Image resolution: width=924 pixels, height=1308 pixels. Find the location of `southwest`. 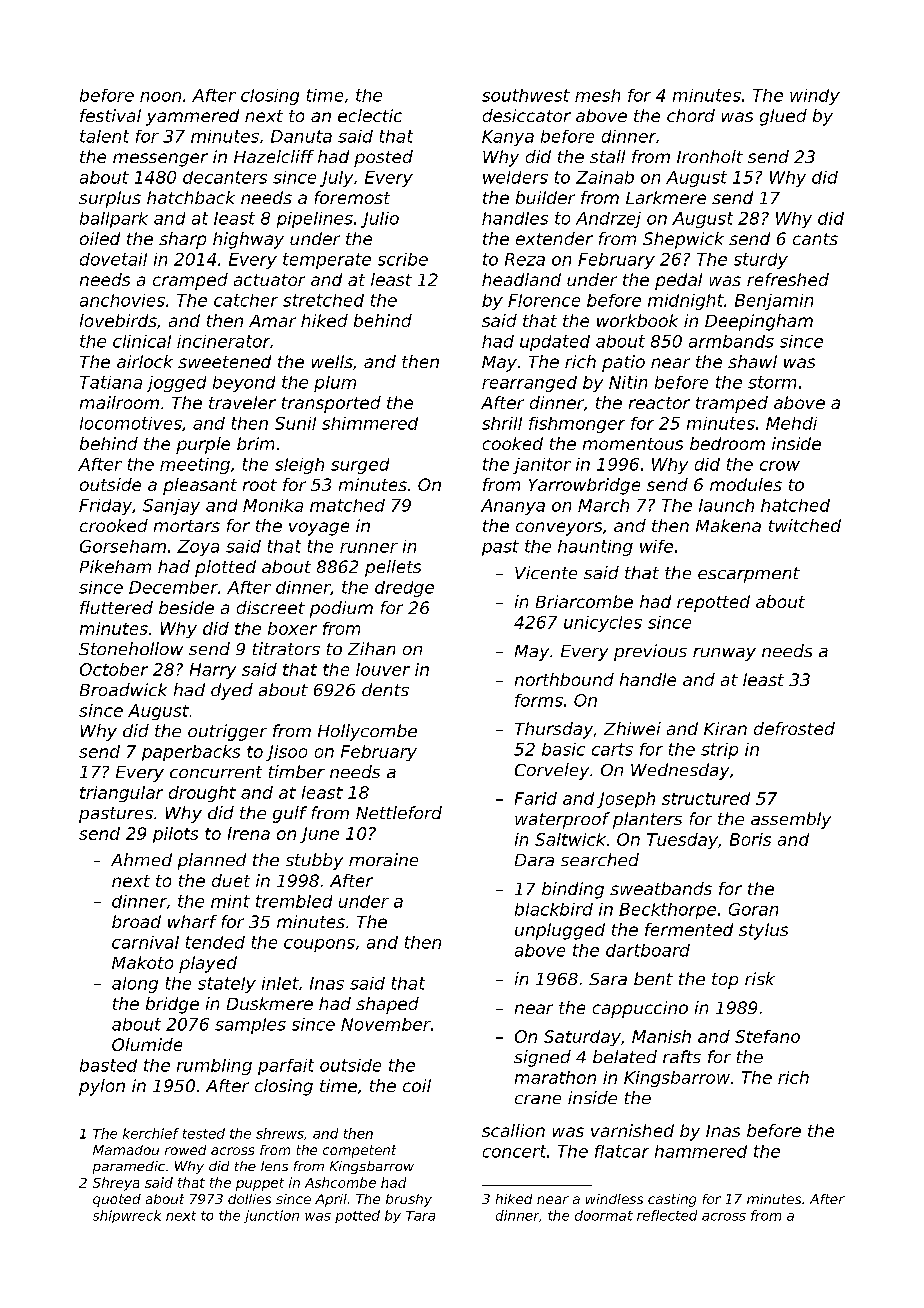

southwest is located at coordinates (526, 95).
